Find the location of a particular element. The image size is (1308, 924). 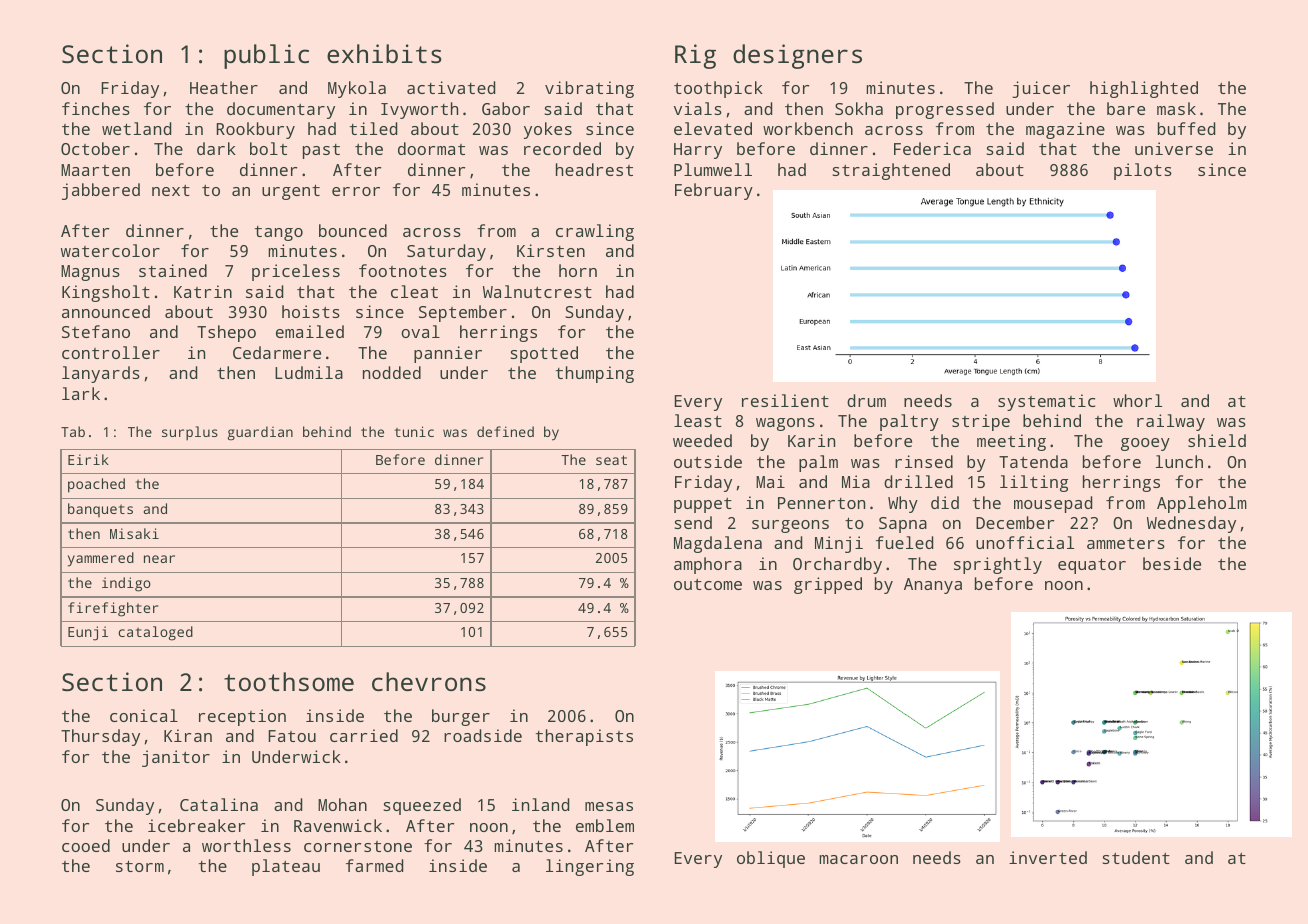

lingering is located at coordinates (590, 867).
